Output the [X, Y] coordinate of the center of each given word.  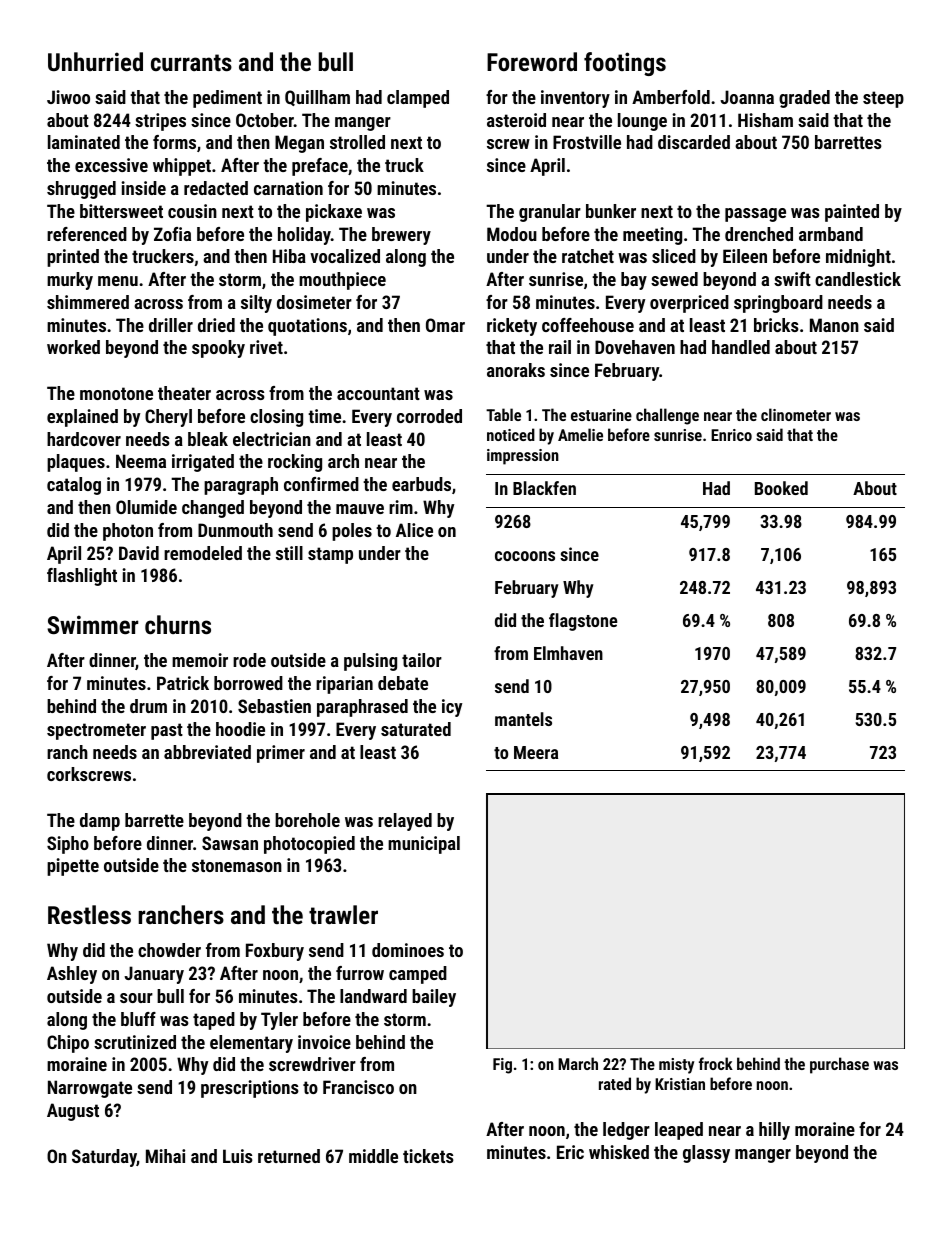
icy [452, 708]
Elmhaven [568, 653]
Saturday [104, 1158]
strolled [357, 142]
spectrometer [96, 731]
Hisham [765, 120]
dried [216, 325]
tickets [428, 1156]
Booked [781, 488]
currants [191, 62]
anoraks [516, 370]
